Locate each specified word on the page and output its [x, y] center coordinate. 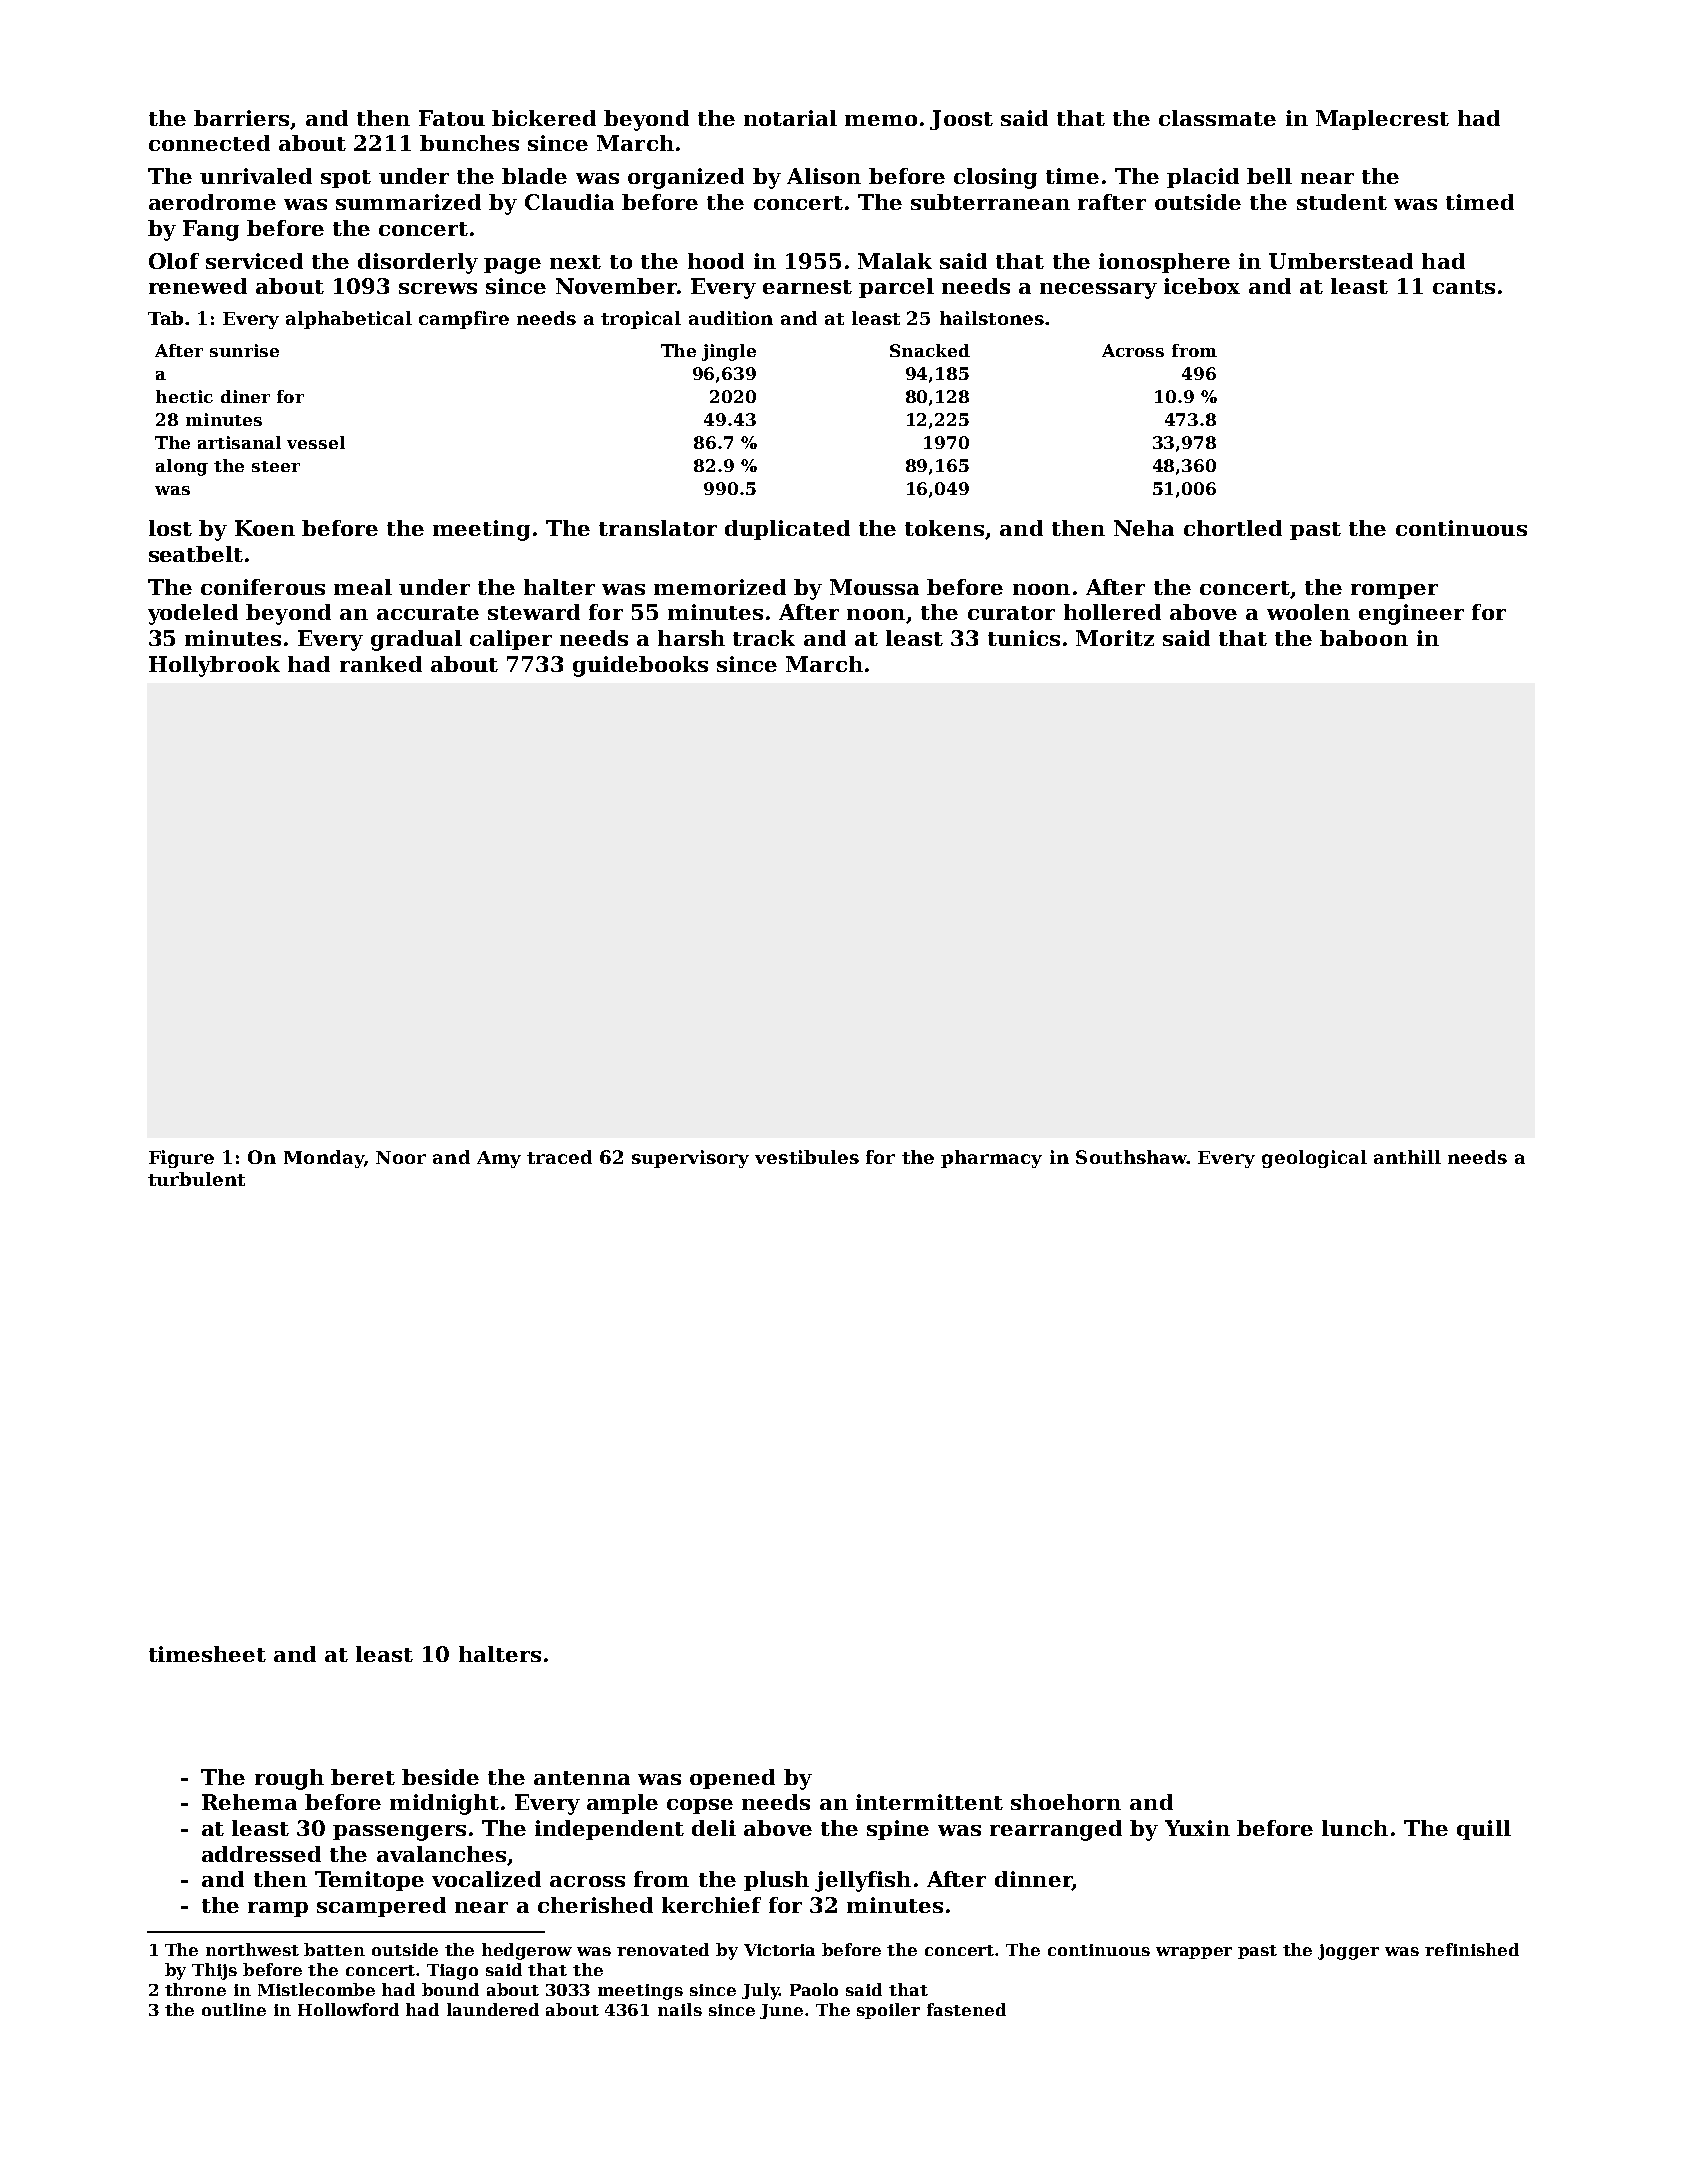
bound [450, 1989]
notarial [790, 118]
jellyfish [863, 1881]
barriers [241, 118]
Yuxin [1197, 1828]
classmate [1217, 118]
